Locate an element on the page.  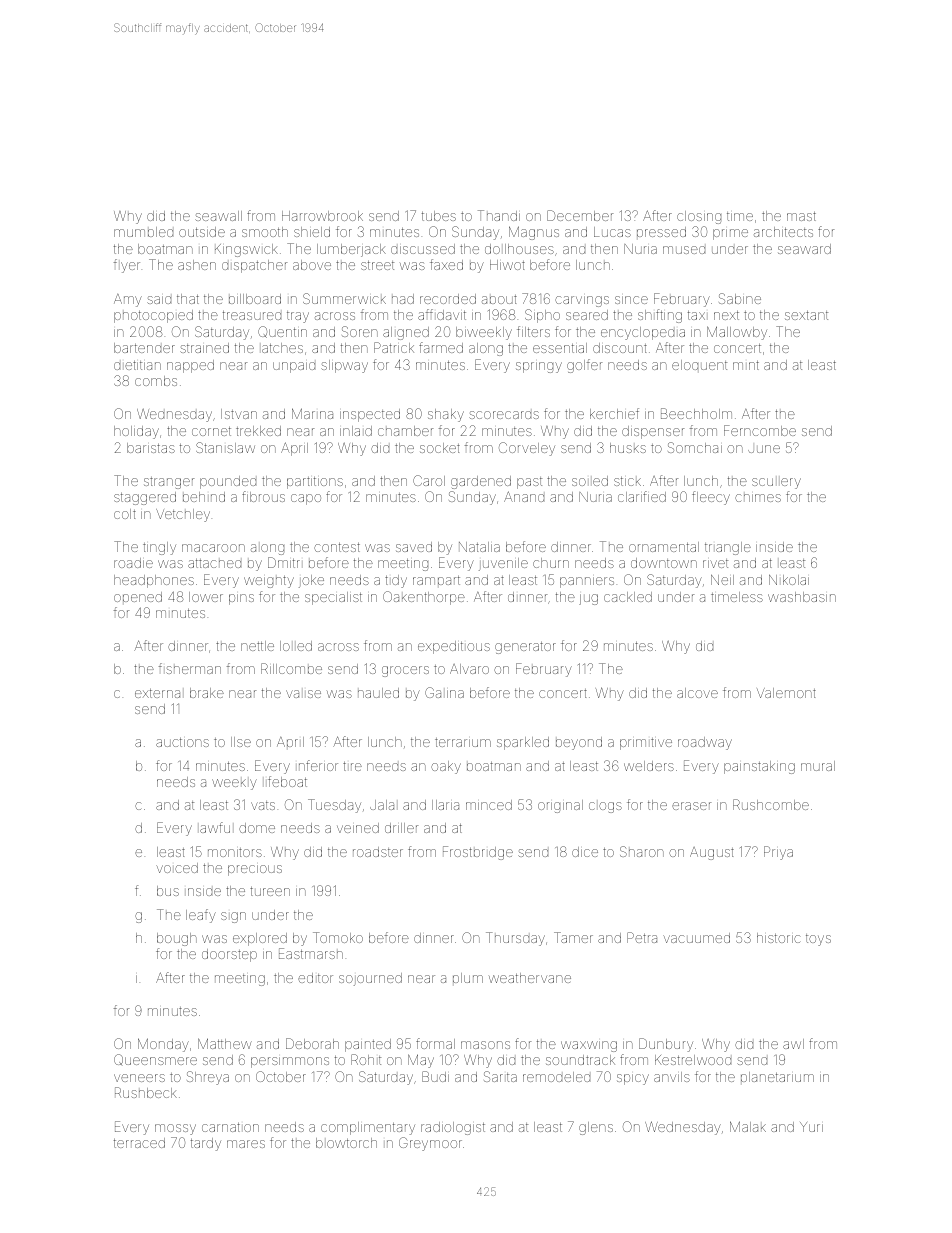
August is located at coordinates (712, 853).
